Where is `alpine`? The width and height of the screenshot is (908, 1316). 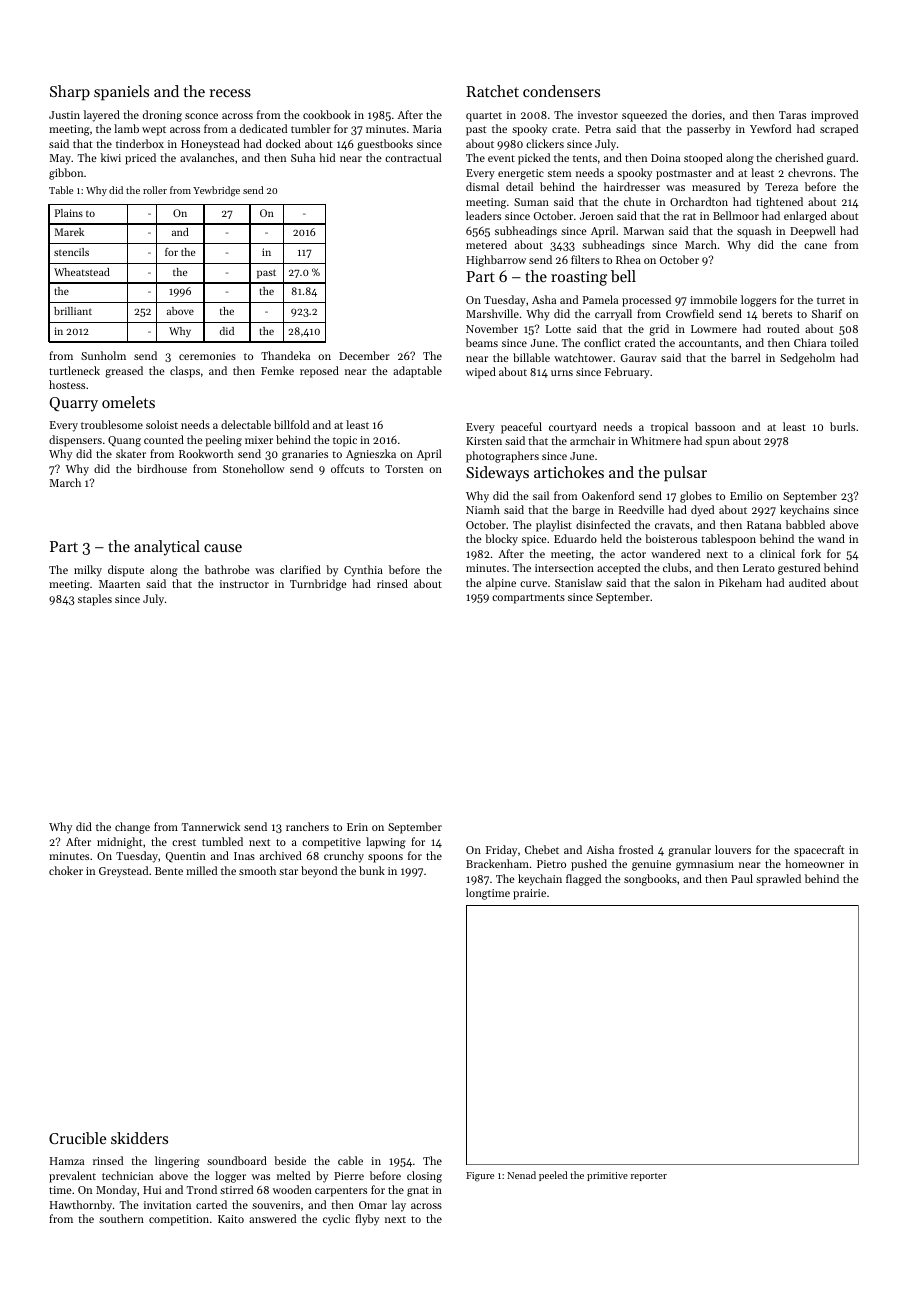
alpine is located at coordinates (501, 584).
